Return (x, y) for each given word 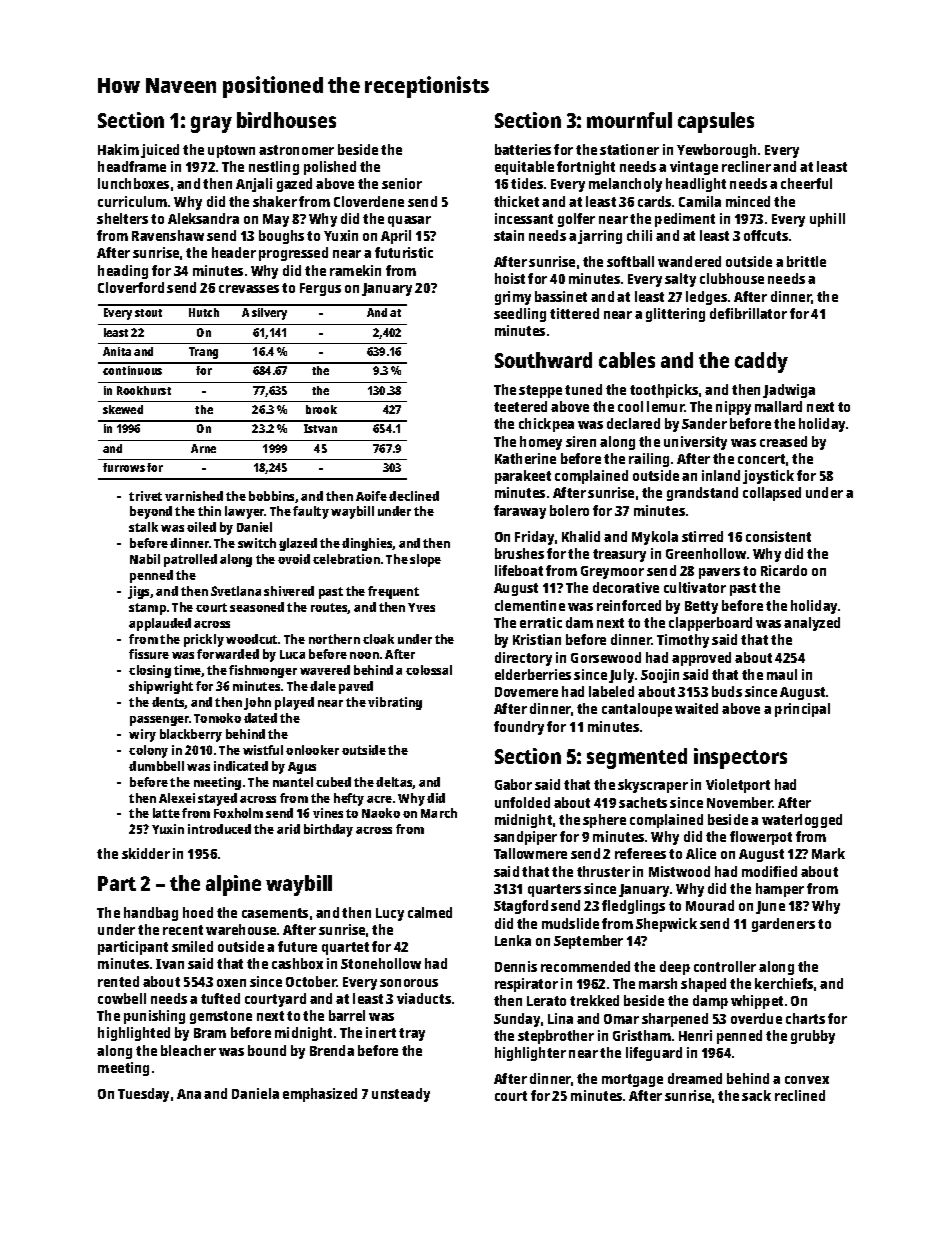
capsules (716, 122)
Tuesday (143, 1095)
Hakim (118, 149)
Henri (695, 1035)
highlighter (530, 1054)
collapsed (772, 494)
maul (782, 674)
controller (725, 966)
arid (288, 829)
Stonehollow (381, 963)
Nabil (145, 559)
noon (364, 655)
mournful (629, 120)
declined (414, 496)
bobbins (272, 497)
